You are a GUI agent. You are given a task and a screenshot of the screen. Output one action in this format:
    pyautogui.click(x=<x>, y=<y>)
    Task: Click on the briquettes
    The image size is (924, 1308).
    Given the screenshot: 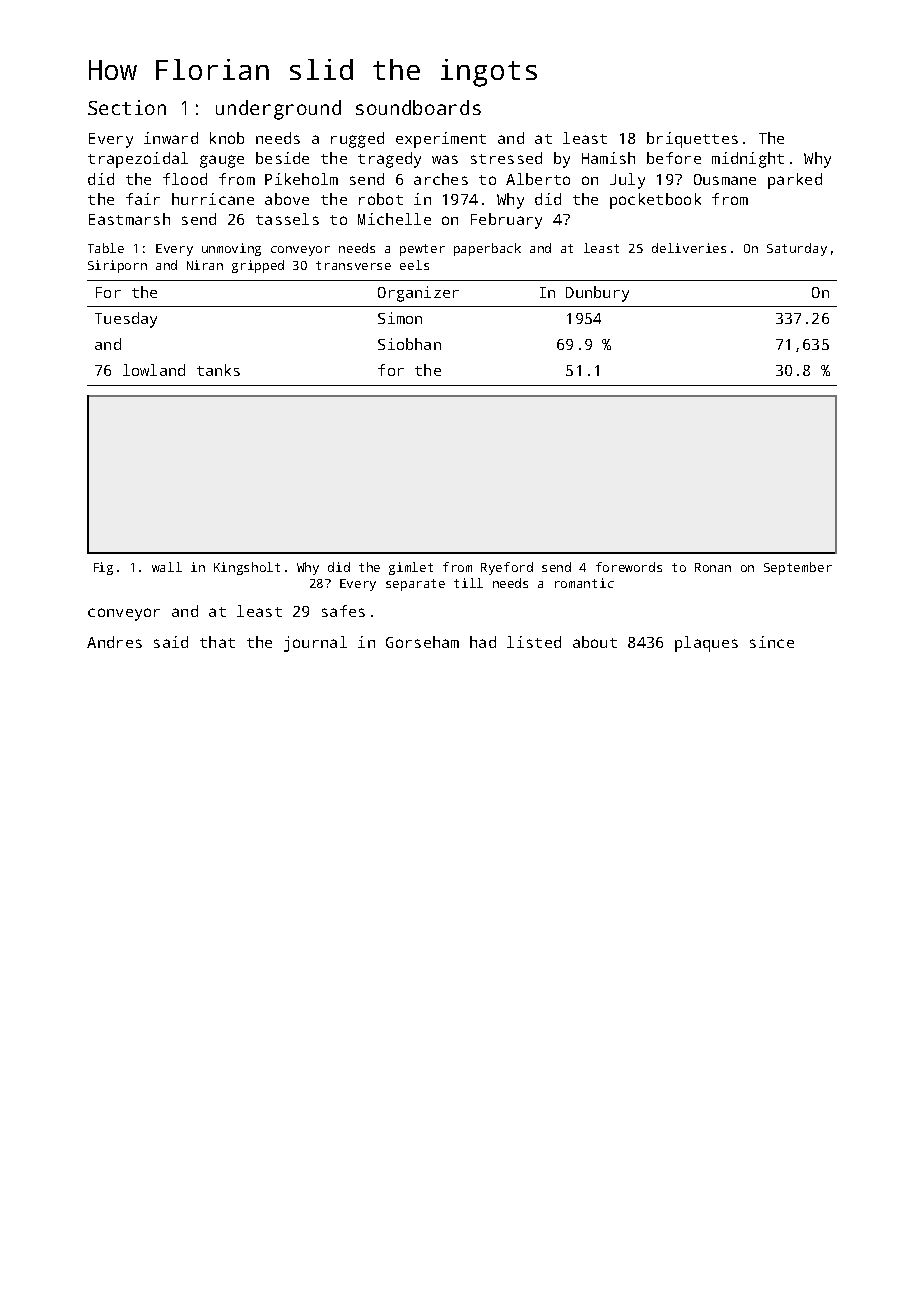 What is the action you would take?
    pyautogui.click(x=692, y=140)
